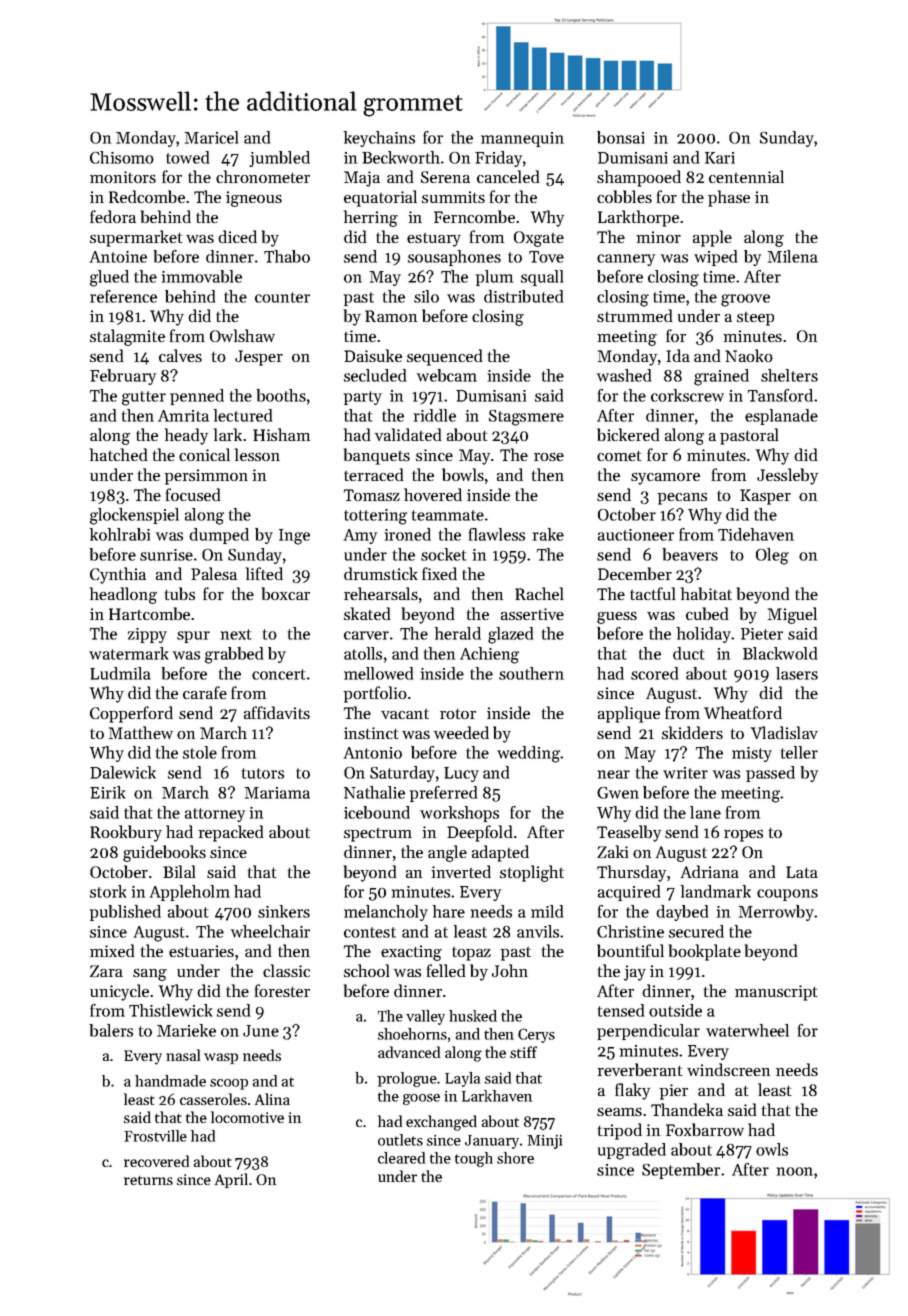 Image resolution: width=908 pixels, height=1316 pixels. What do you see at coordinates (523, 296) in the screenshot?
I see `distributed` at bounding box center [523, 296].
